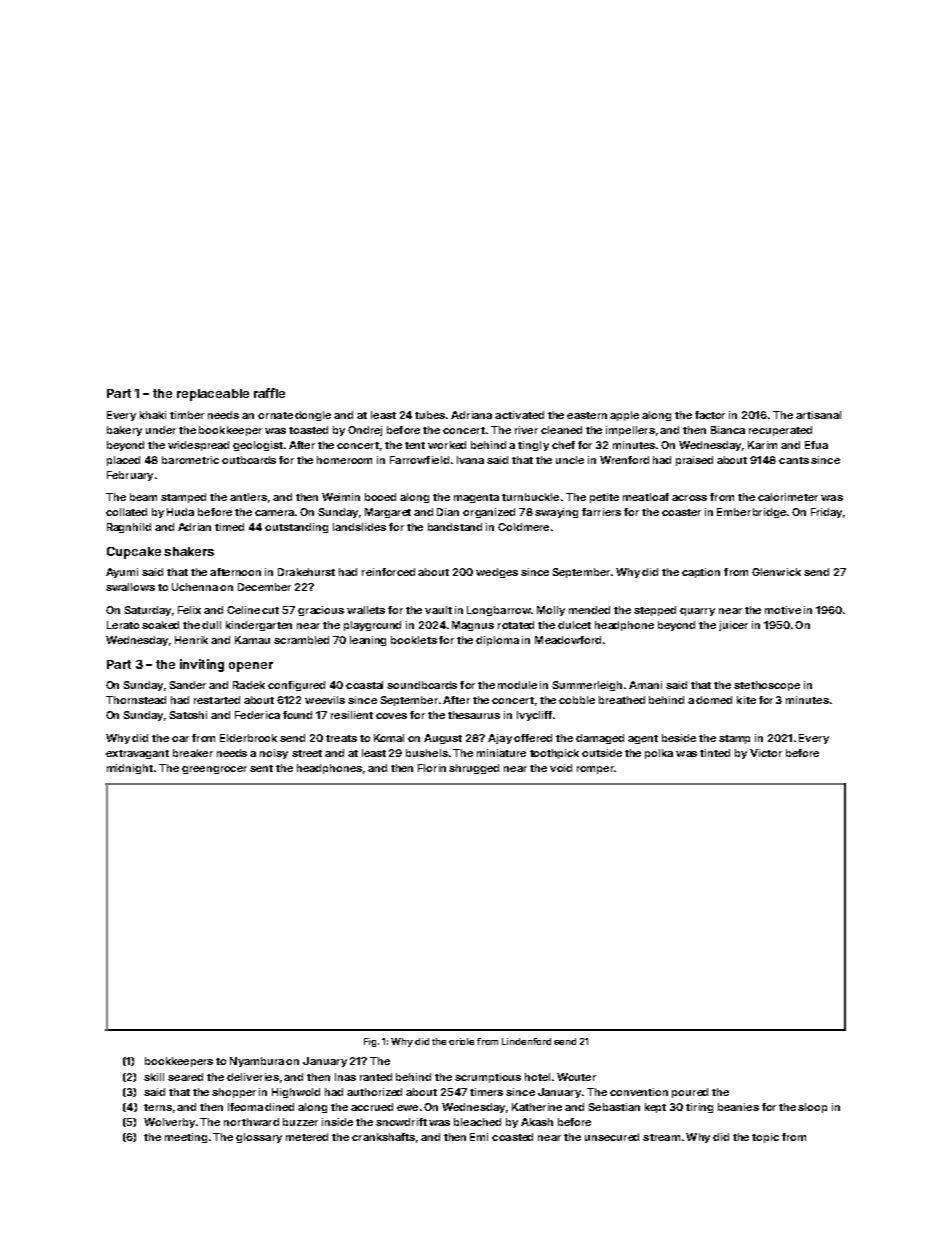 Image resolution: width=952 pixels, height=1233 pixels. Describe the element at coordinates (345, 1077) in the document. I see `Inas` at that location.
